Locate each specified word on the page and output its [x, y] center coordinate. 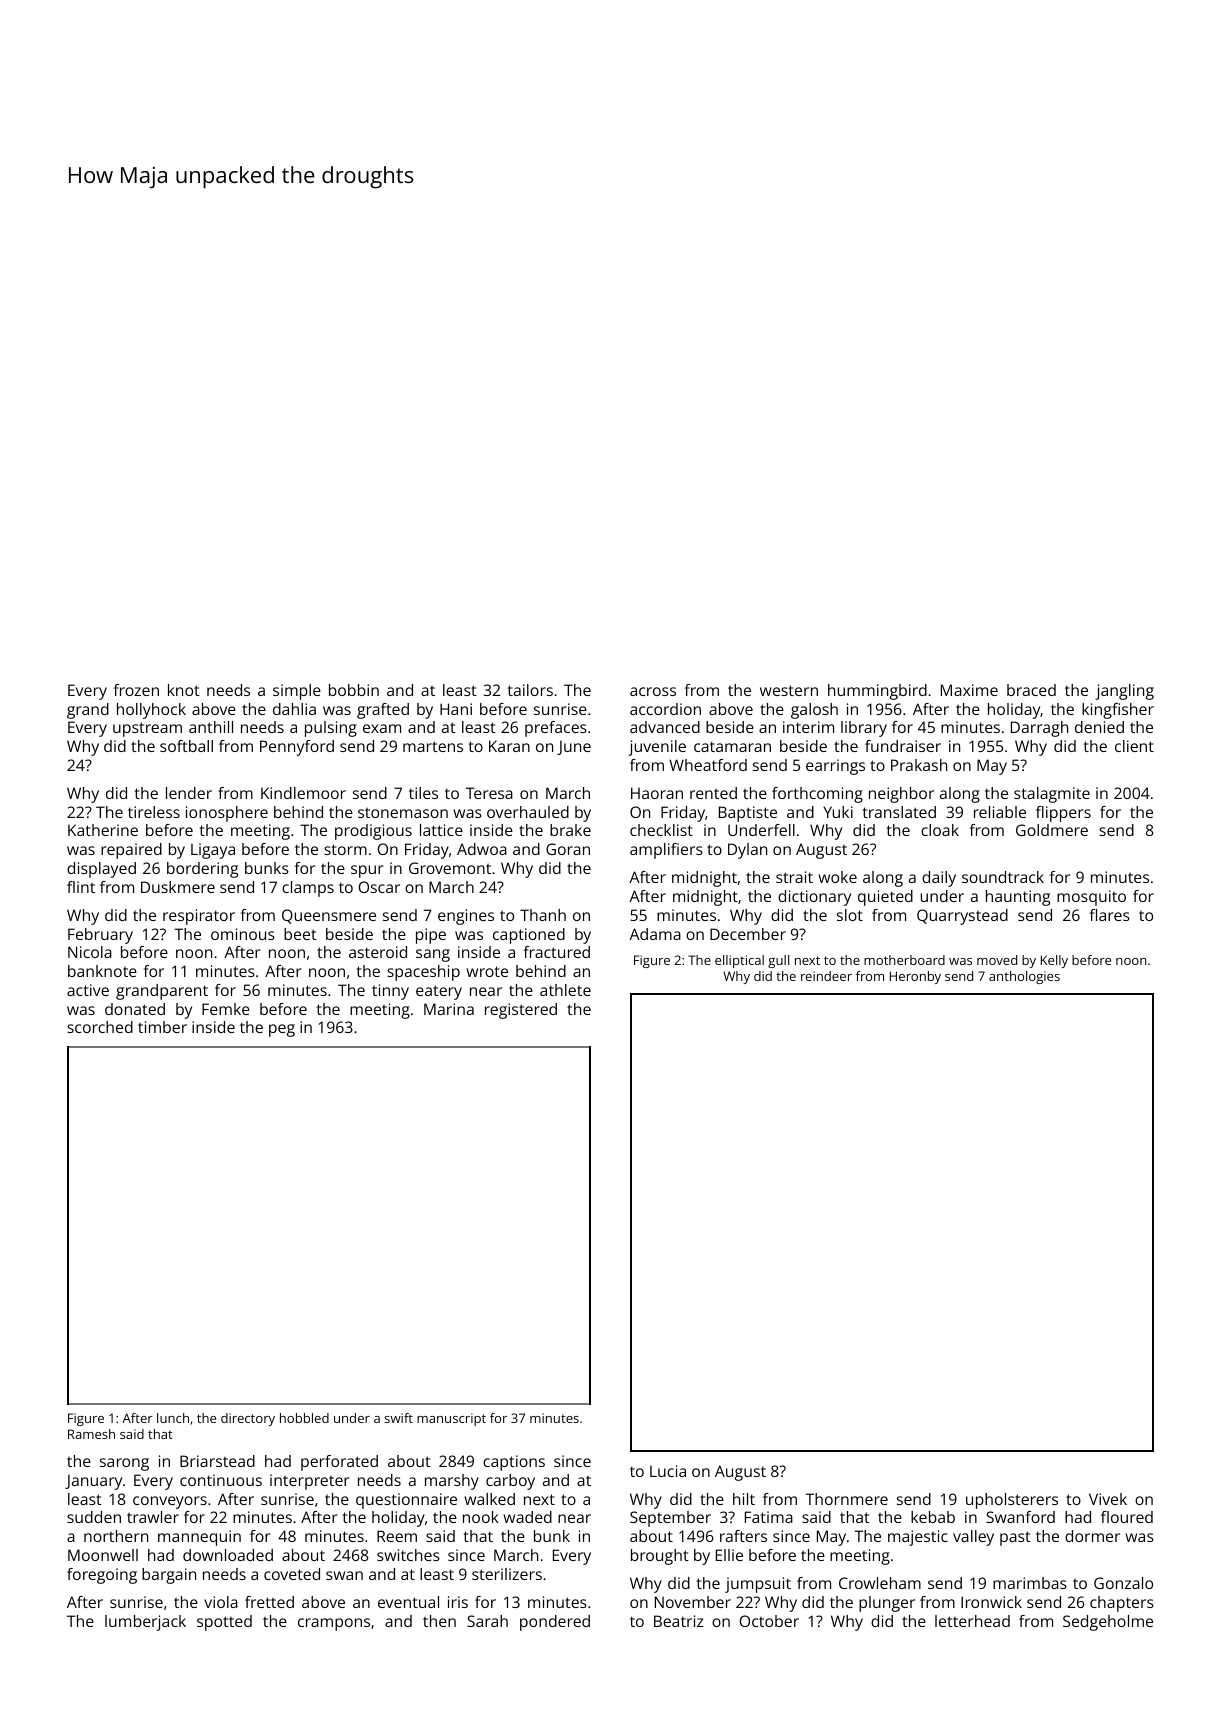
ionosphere [227, 814]
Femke [226, 1009]
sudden [94, 1517]
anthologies [1024, 977]
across [653, 691]
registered [521, 1011]
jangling [1124, 692]
